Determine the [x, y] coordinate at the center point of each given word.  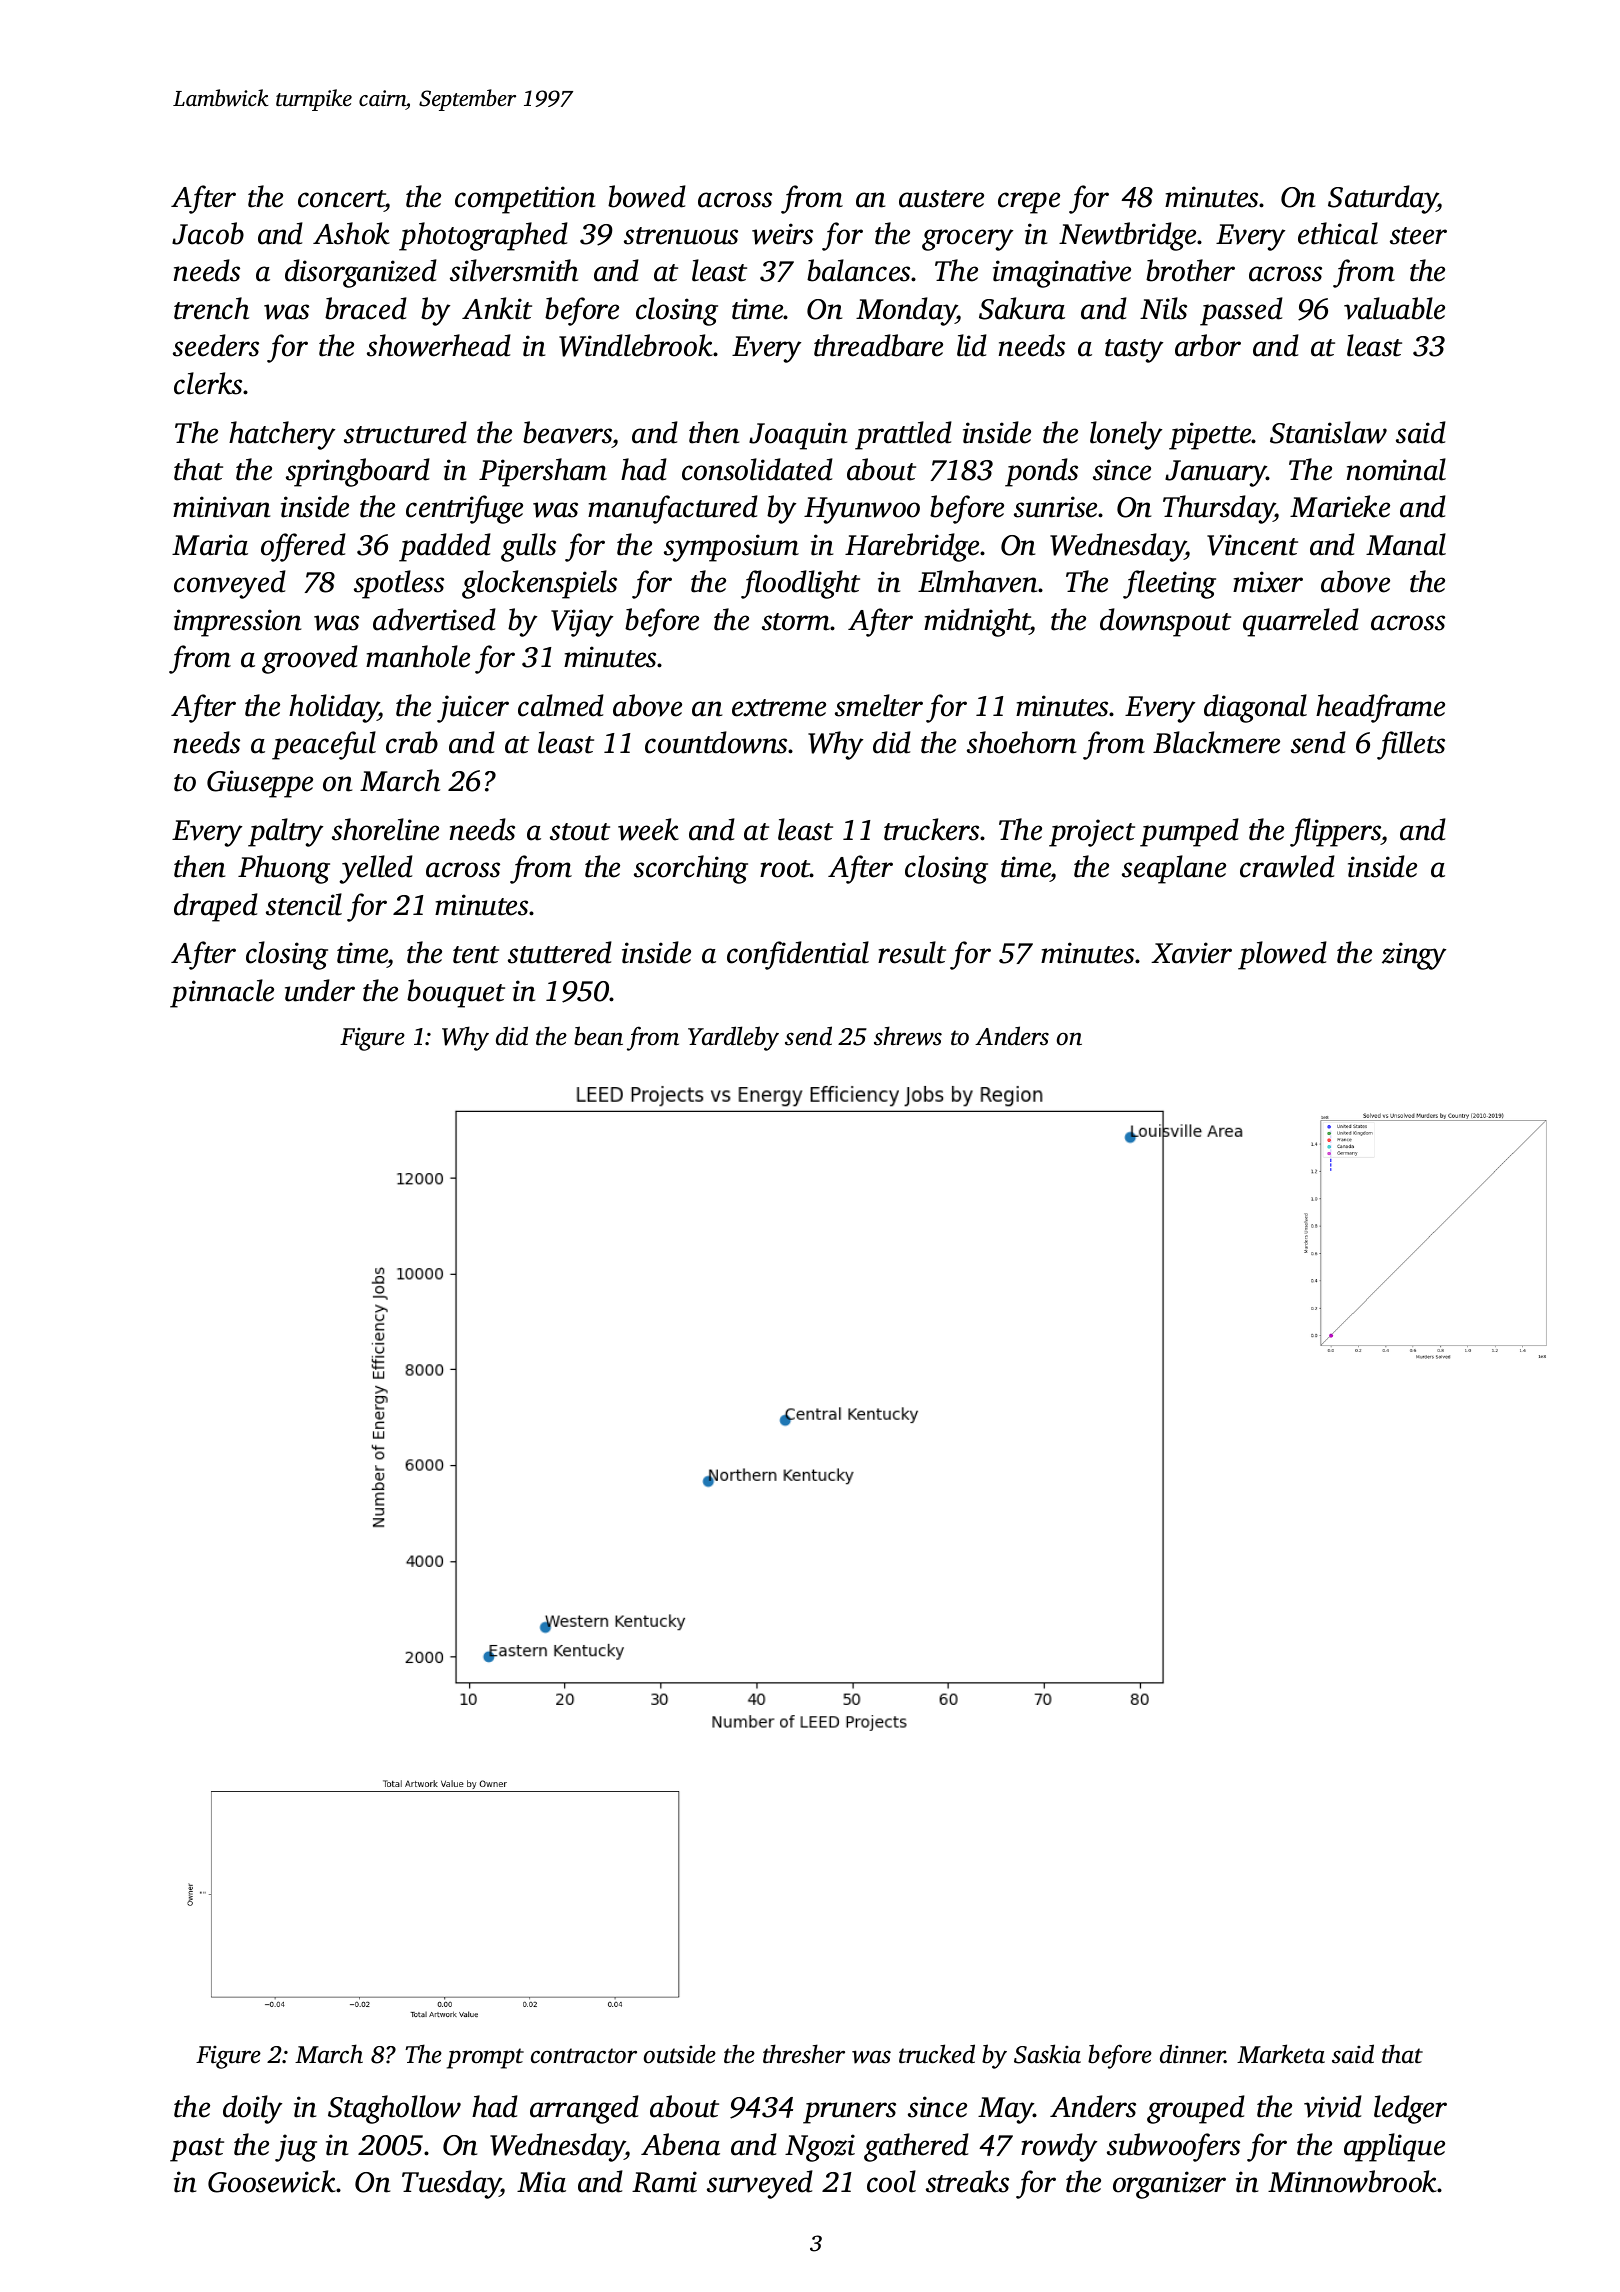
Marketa [1281, 2054]
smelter [879, 705]
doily [252, 2109]
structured [405, 432]
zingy [1414, 956]
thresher [804, 2054]
